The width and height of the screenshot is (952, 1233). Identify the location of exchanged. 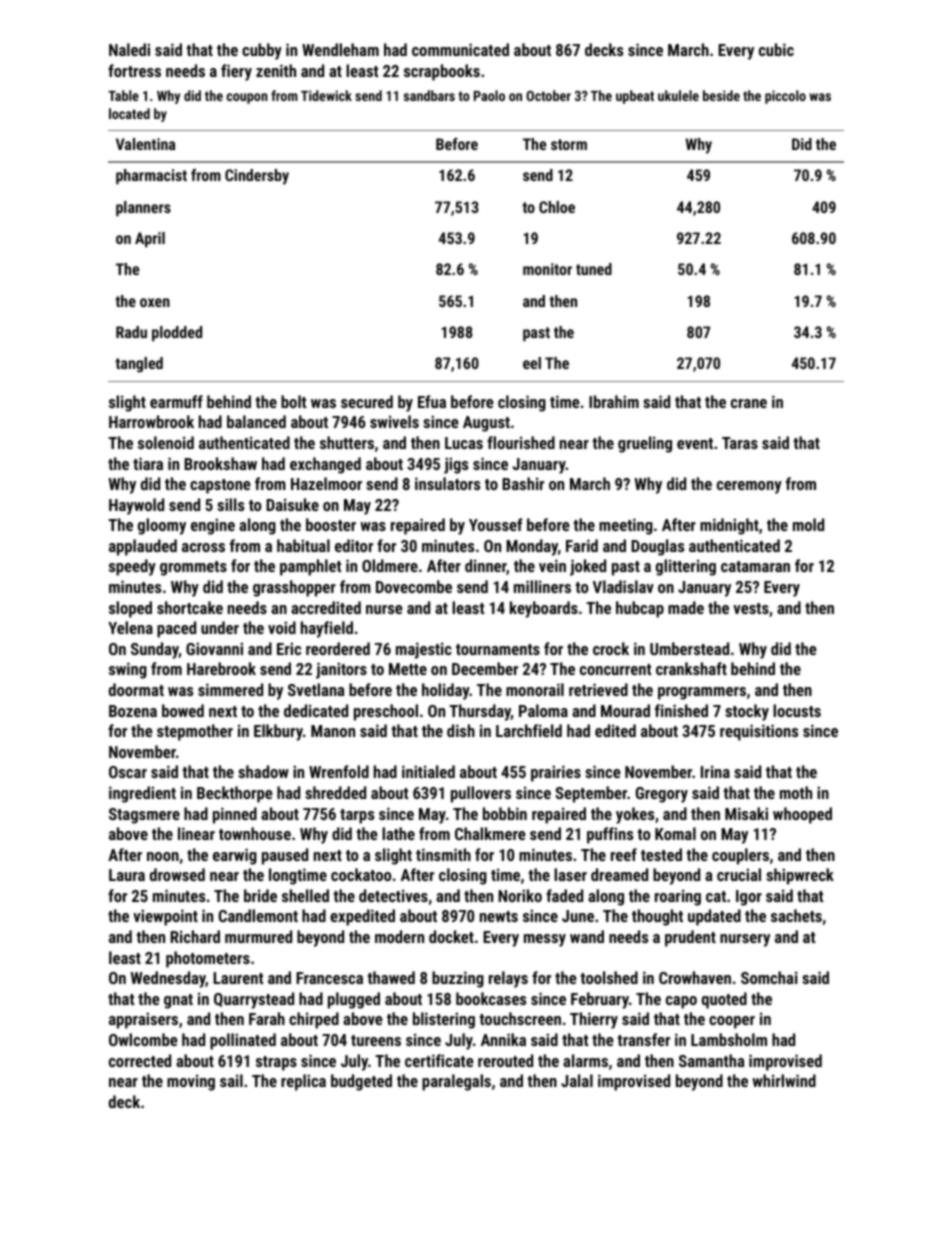
(325, 465).
